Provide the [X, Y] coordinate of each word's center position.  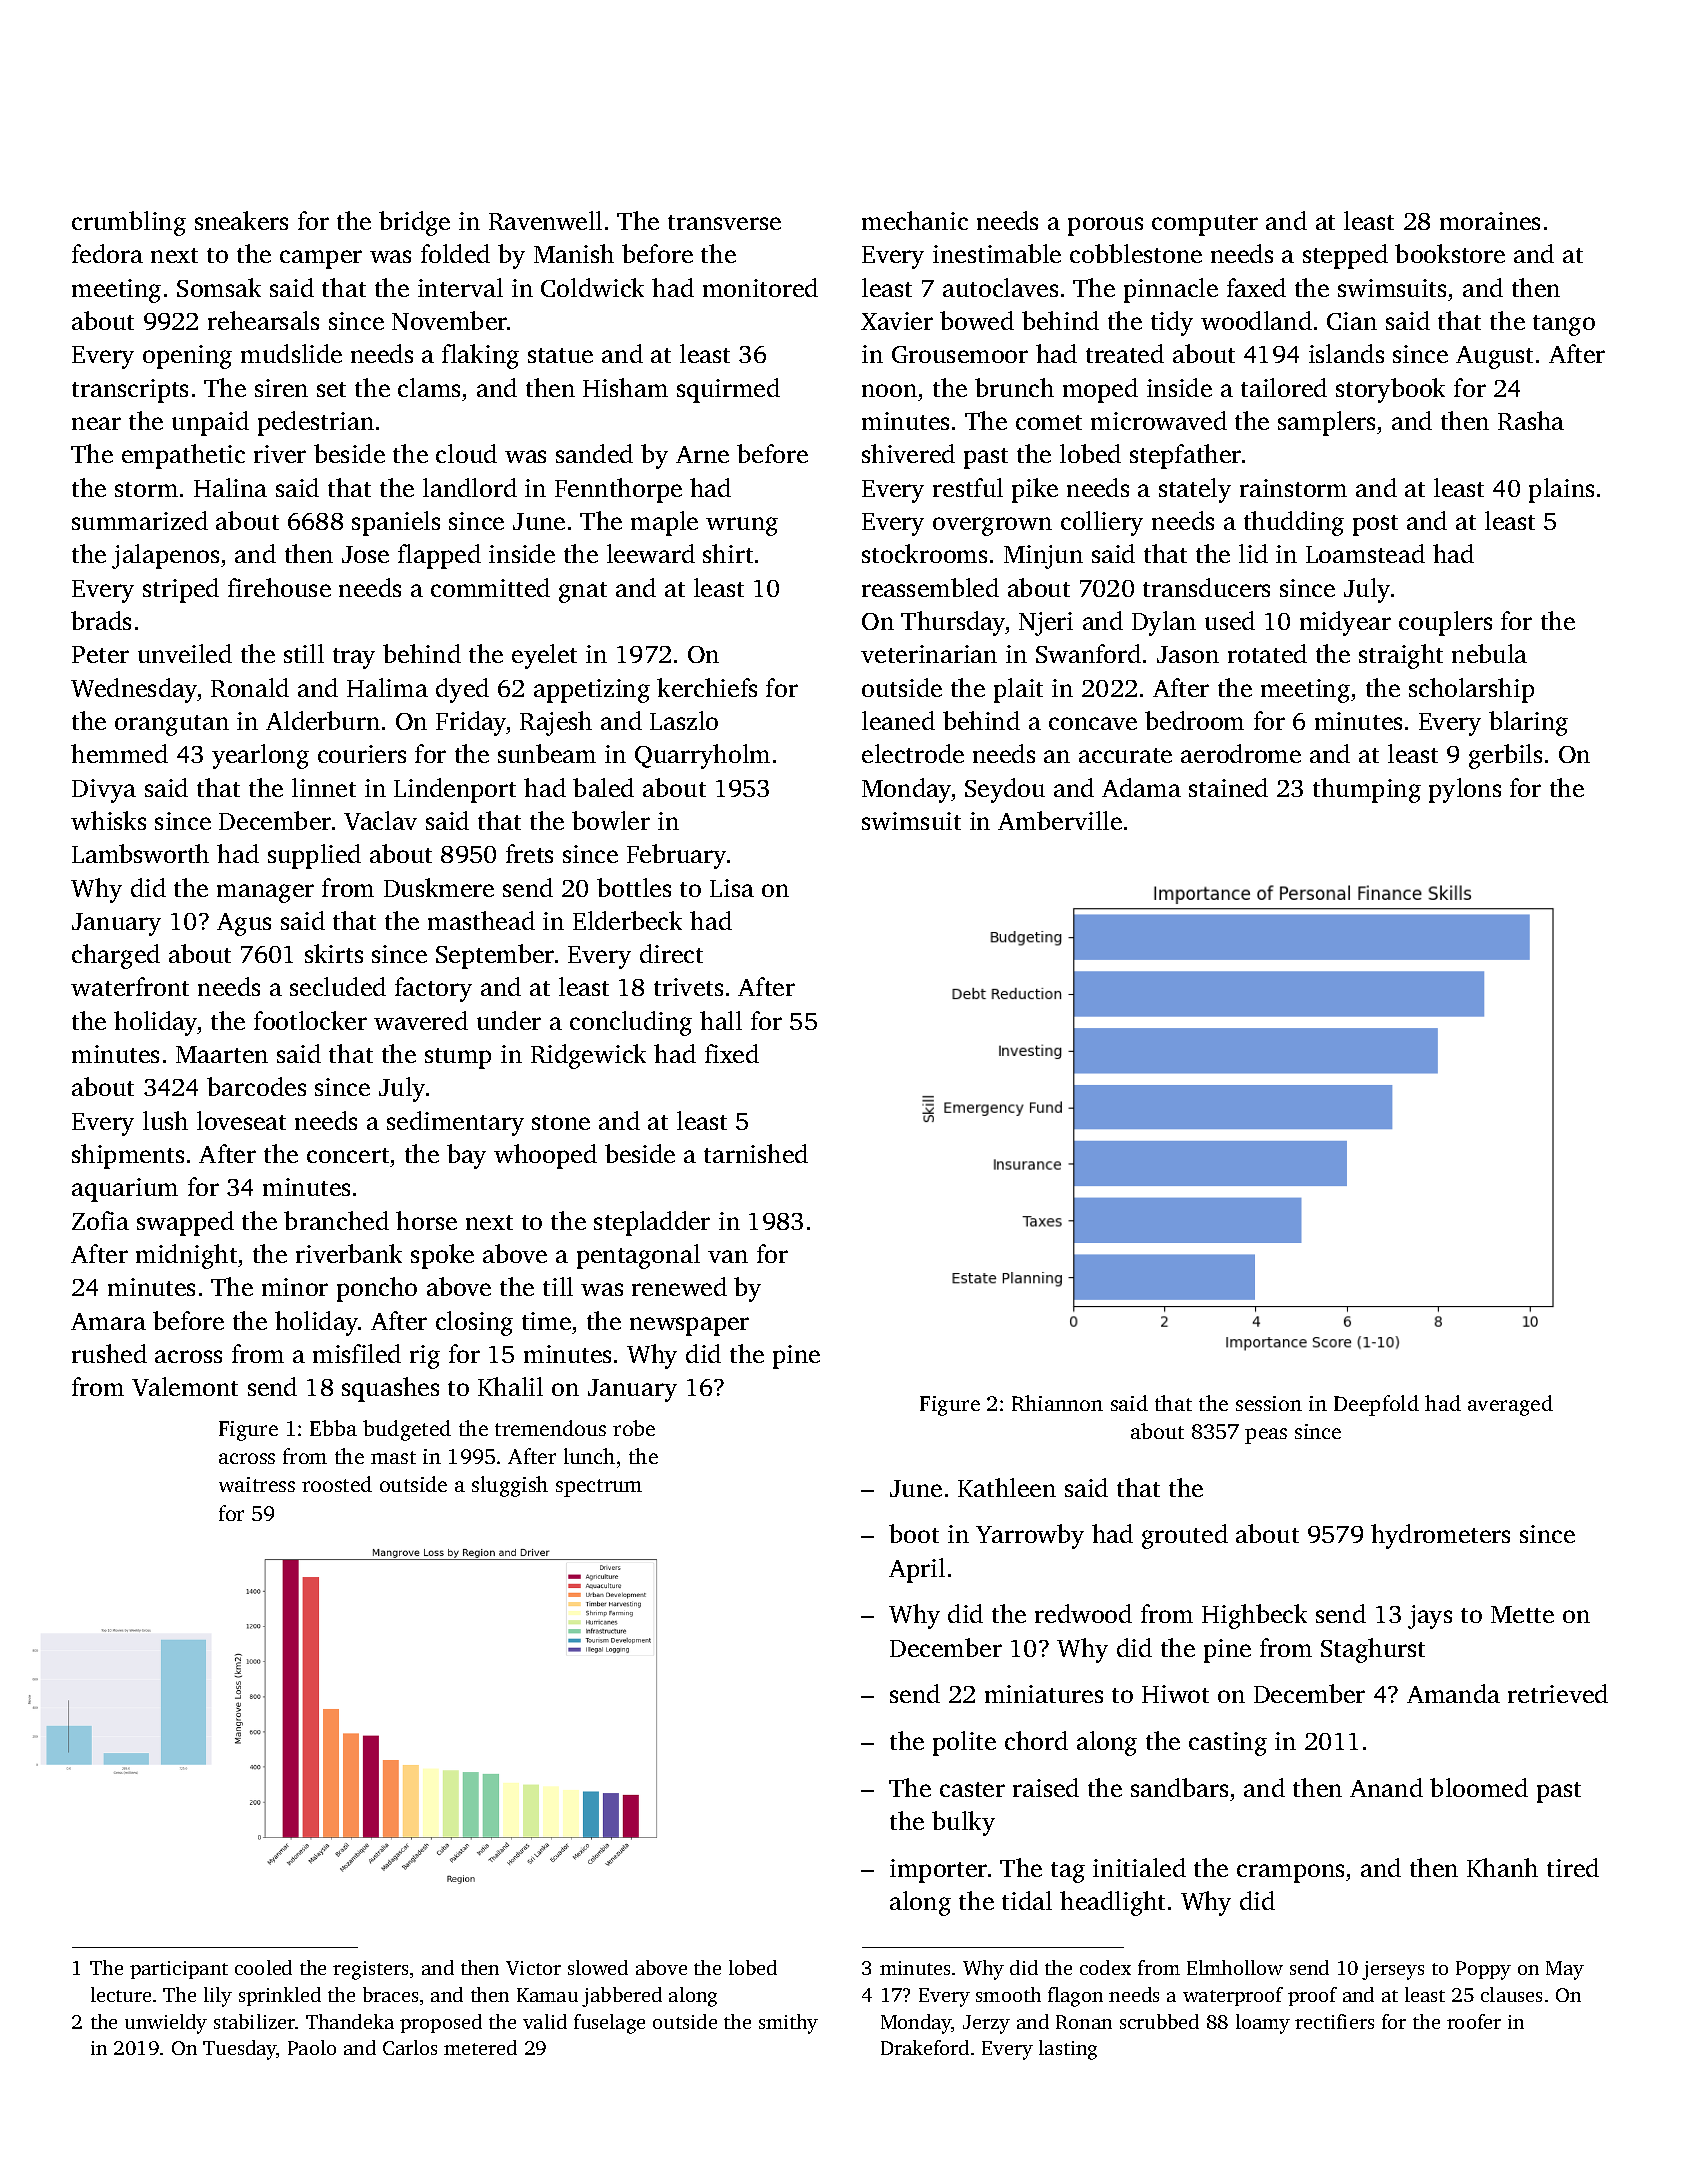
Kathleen [1007, 1487]
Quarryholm [702, 756]
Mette [1522, 1614]
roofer [1474, 2021]
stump [458, 1058]
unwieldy [166, 2024]
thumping [1367, 790]
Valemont [185, 1386]
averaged [1510, 1405]
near [96, 423]
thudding [1294, 523]
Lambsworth [140, 853]
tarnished [756, 1153]
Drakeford [925, 2047]
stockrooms [924, 553]
